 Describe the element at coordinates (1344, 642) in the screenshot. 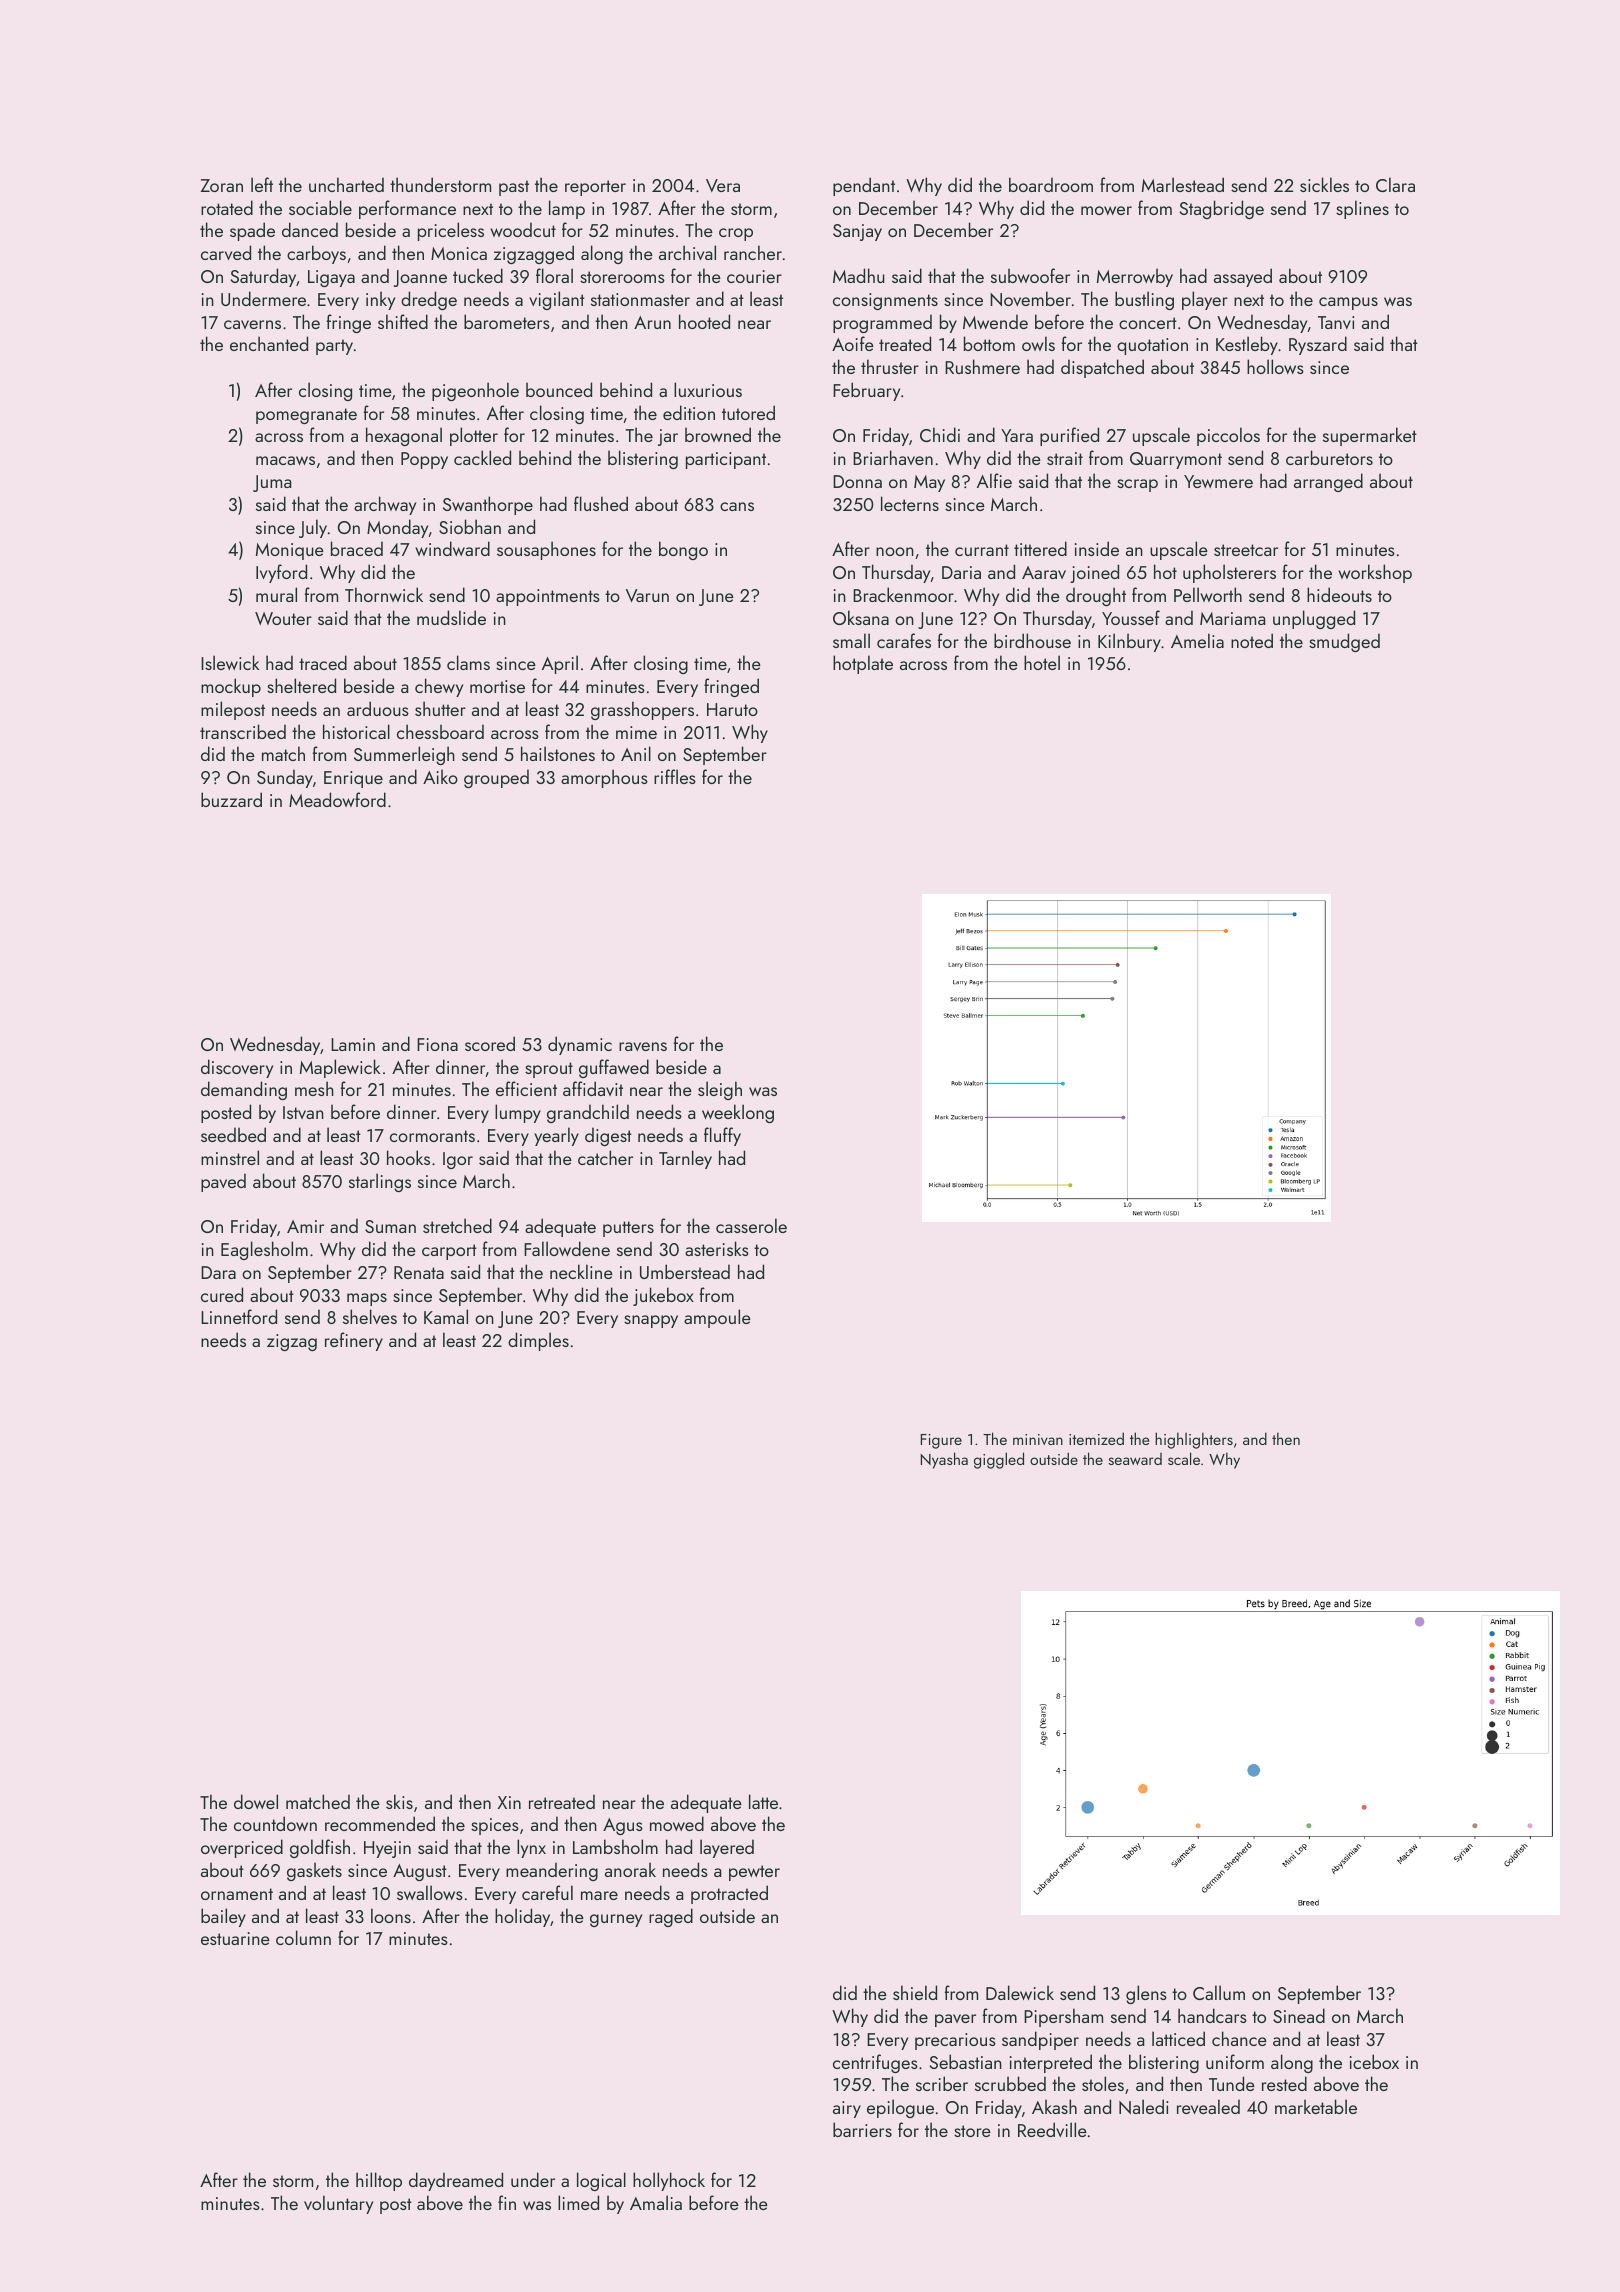

I see `smudged` at that location.
